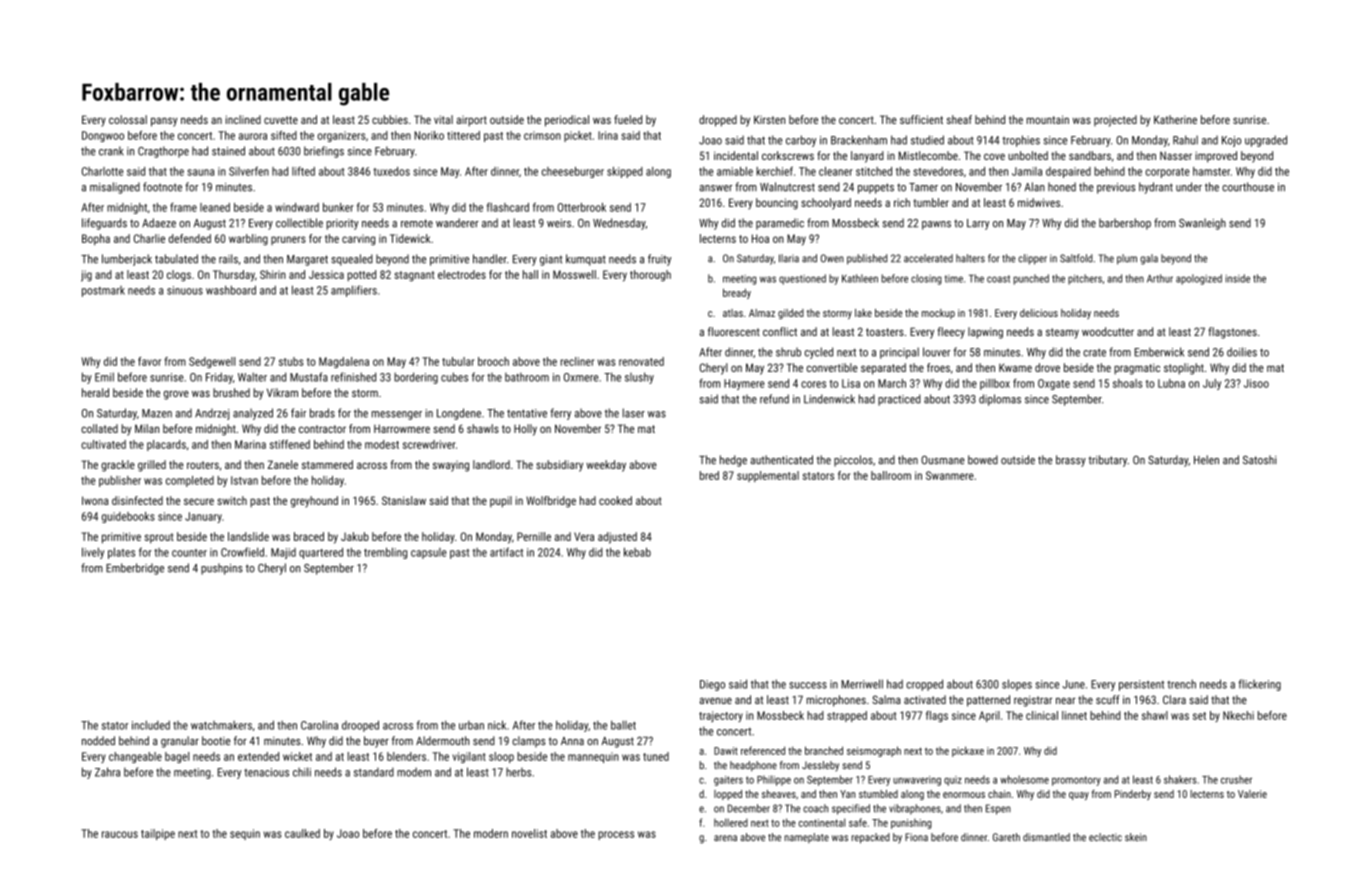 This document has width=1372, height=887. What do you see at coordinates (149, 361) in the document?
I see `favor` at bounding box center [149, 361].
